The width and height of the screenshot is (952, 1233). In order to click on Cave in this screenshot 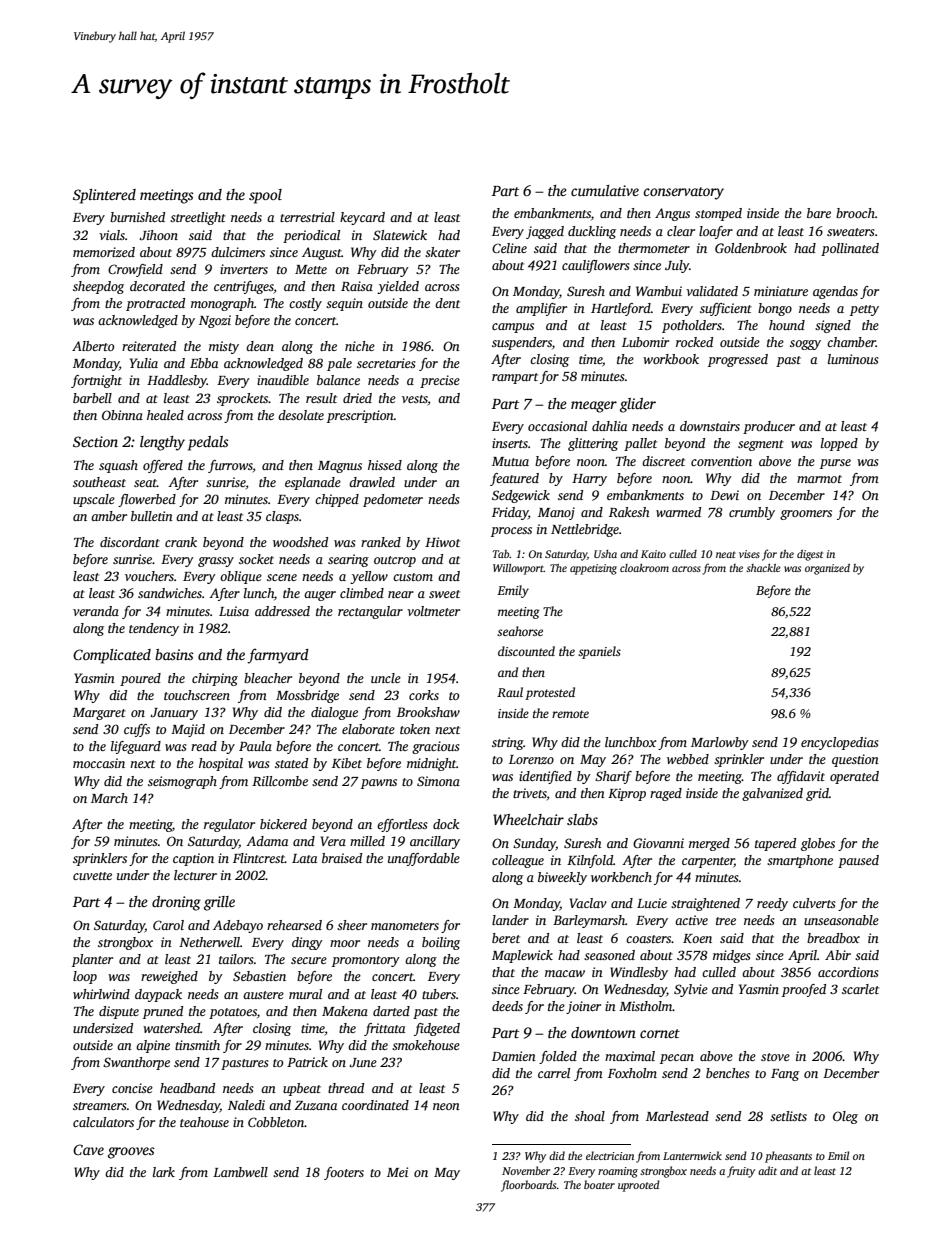, I will do `click(88, 1149)`.
